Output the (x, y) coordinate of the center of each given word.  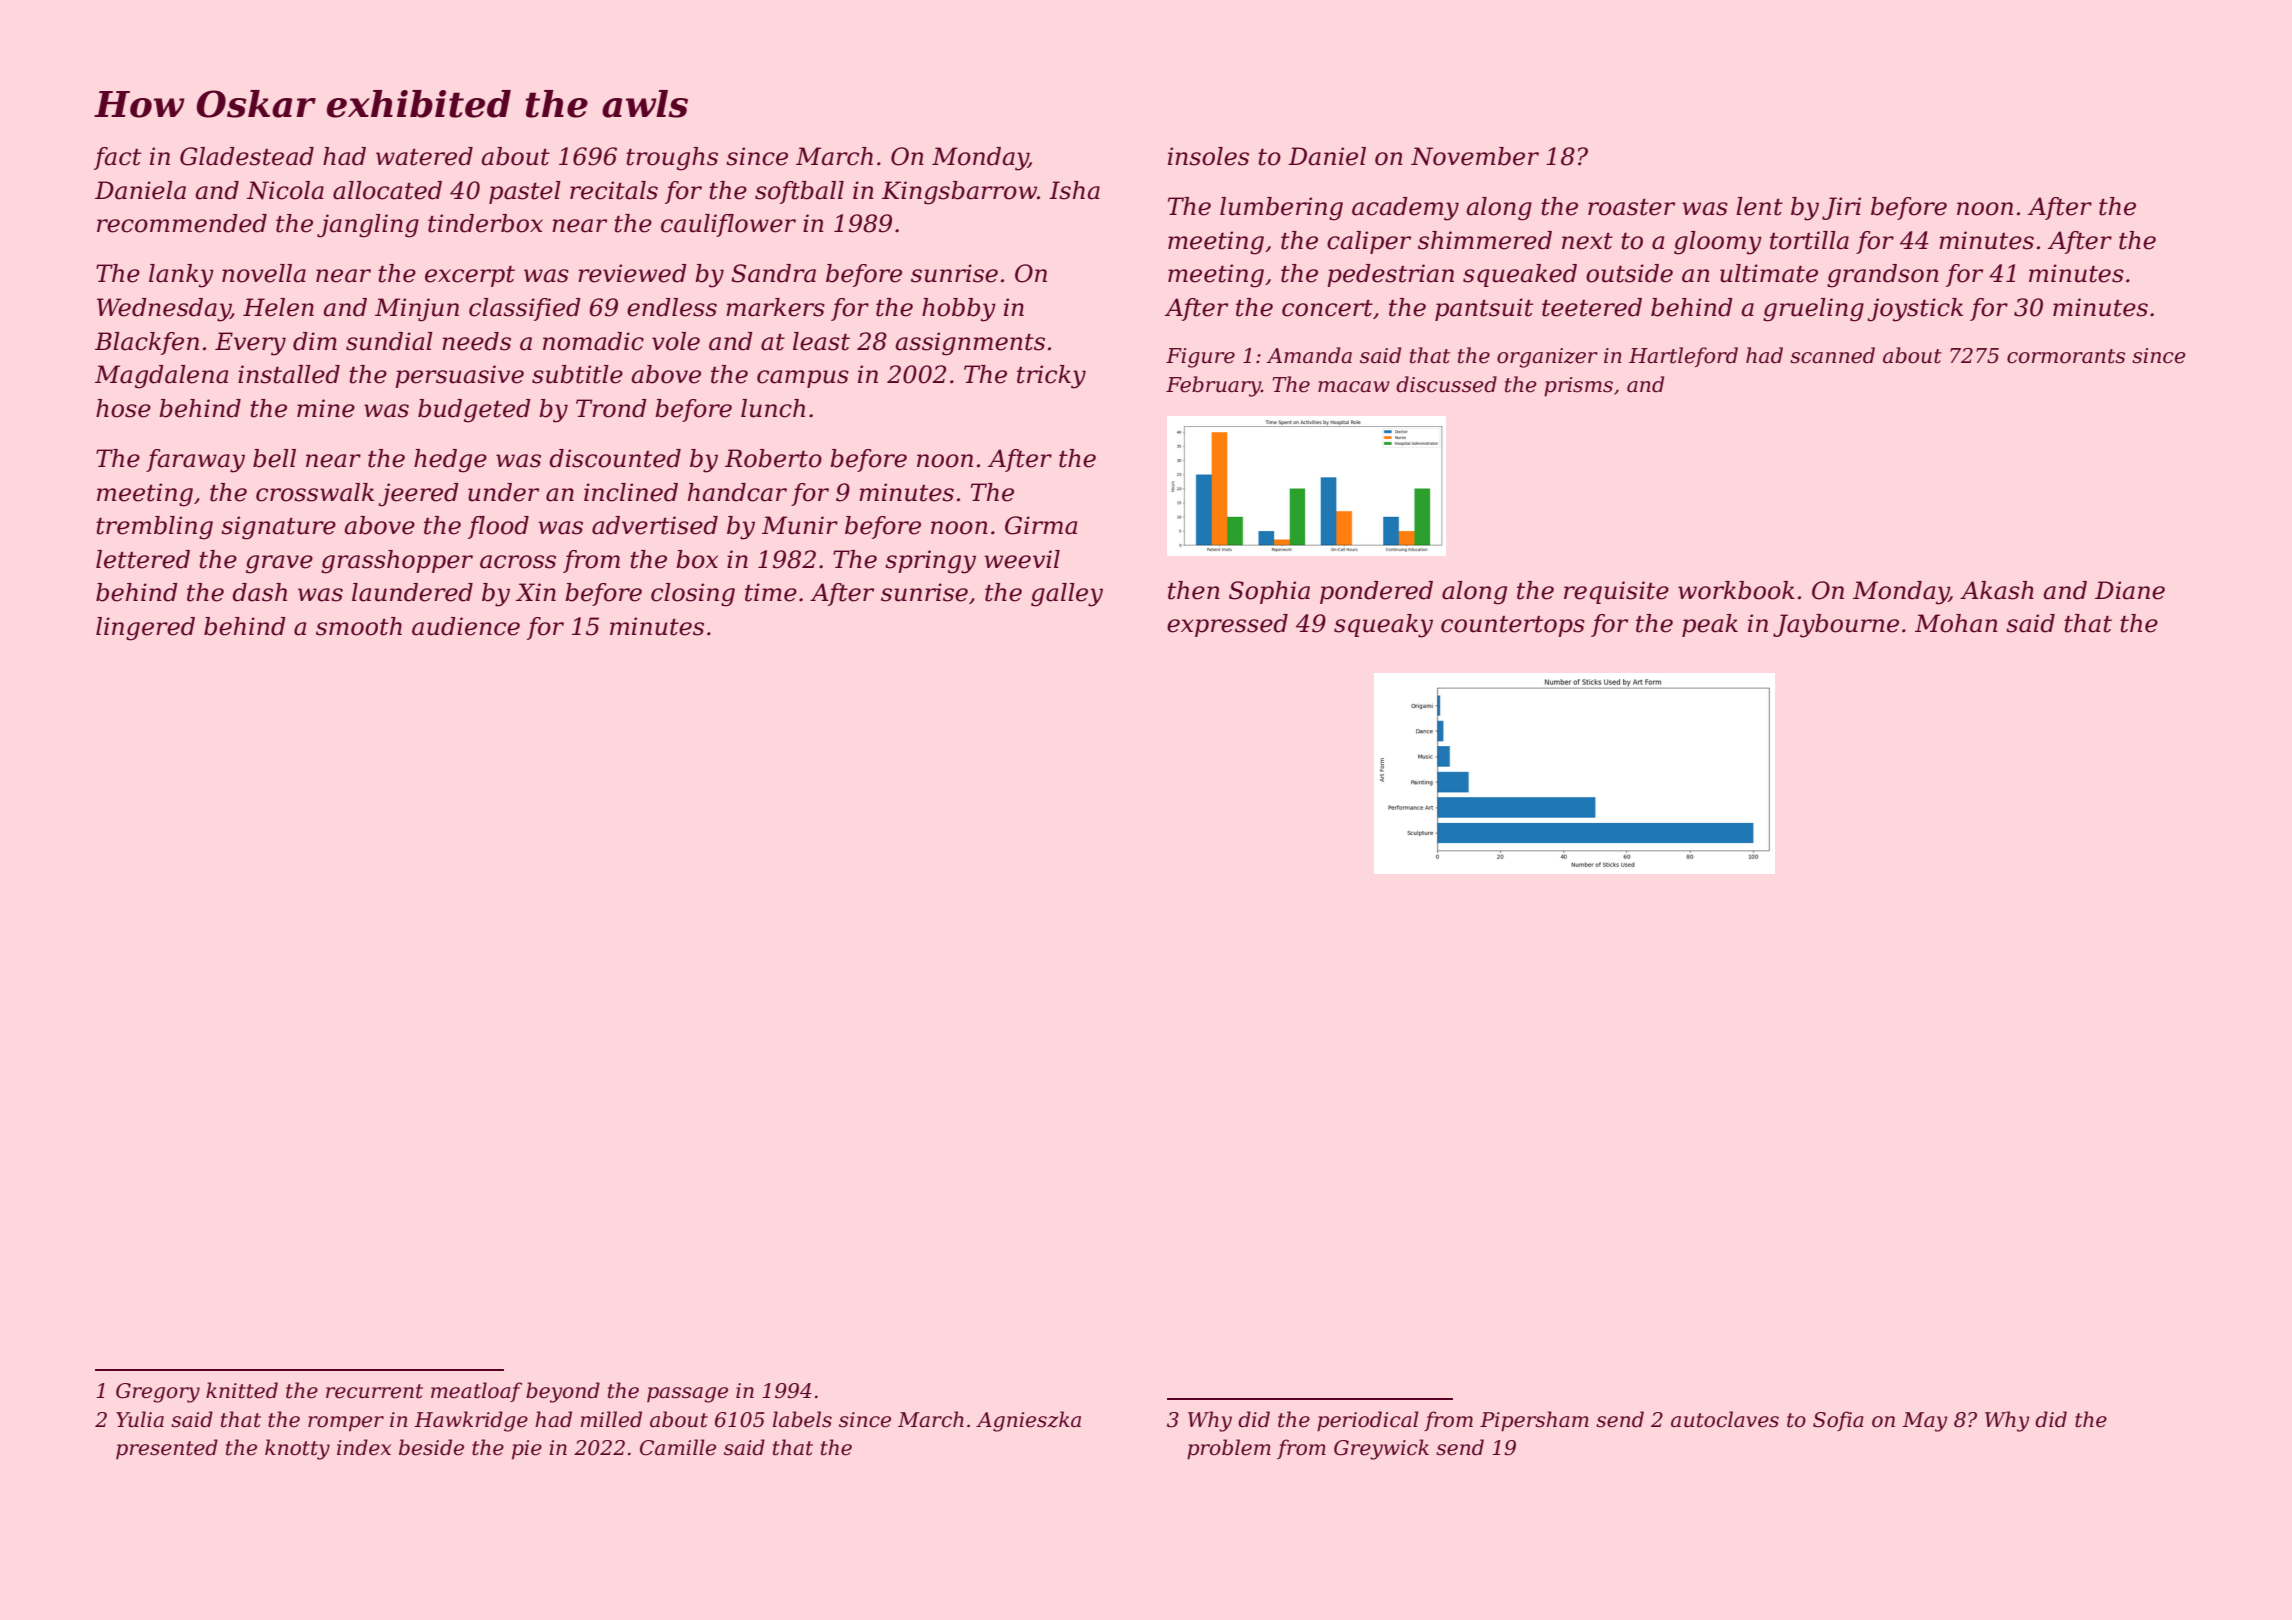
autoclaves (1725, 1419)
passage (687, 1395)
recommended (182, 223)
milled (611, 1419)
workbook (1736, 590)
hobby (959, 310)
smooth (359, 626)
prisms (1578, 387)
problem (1229, 1449)
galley (1067, 595)
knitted (242, 1390)
